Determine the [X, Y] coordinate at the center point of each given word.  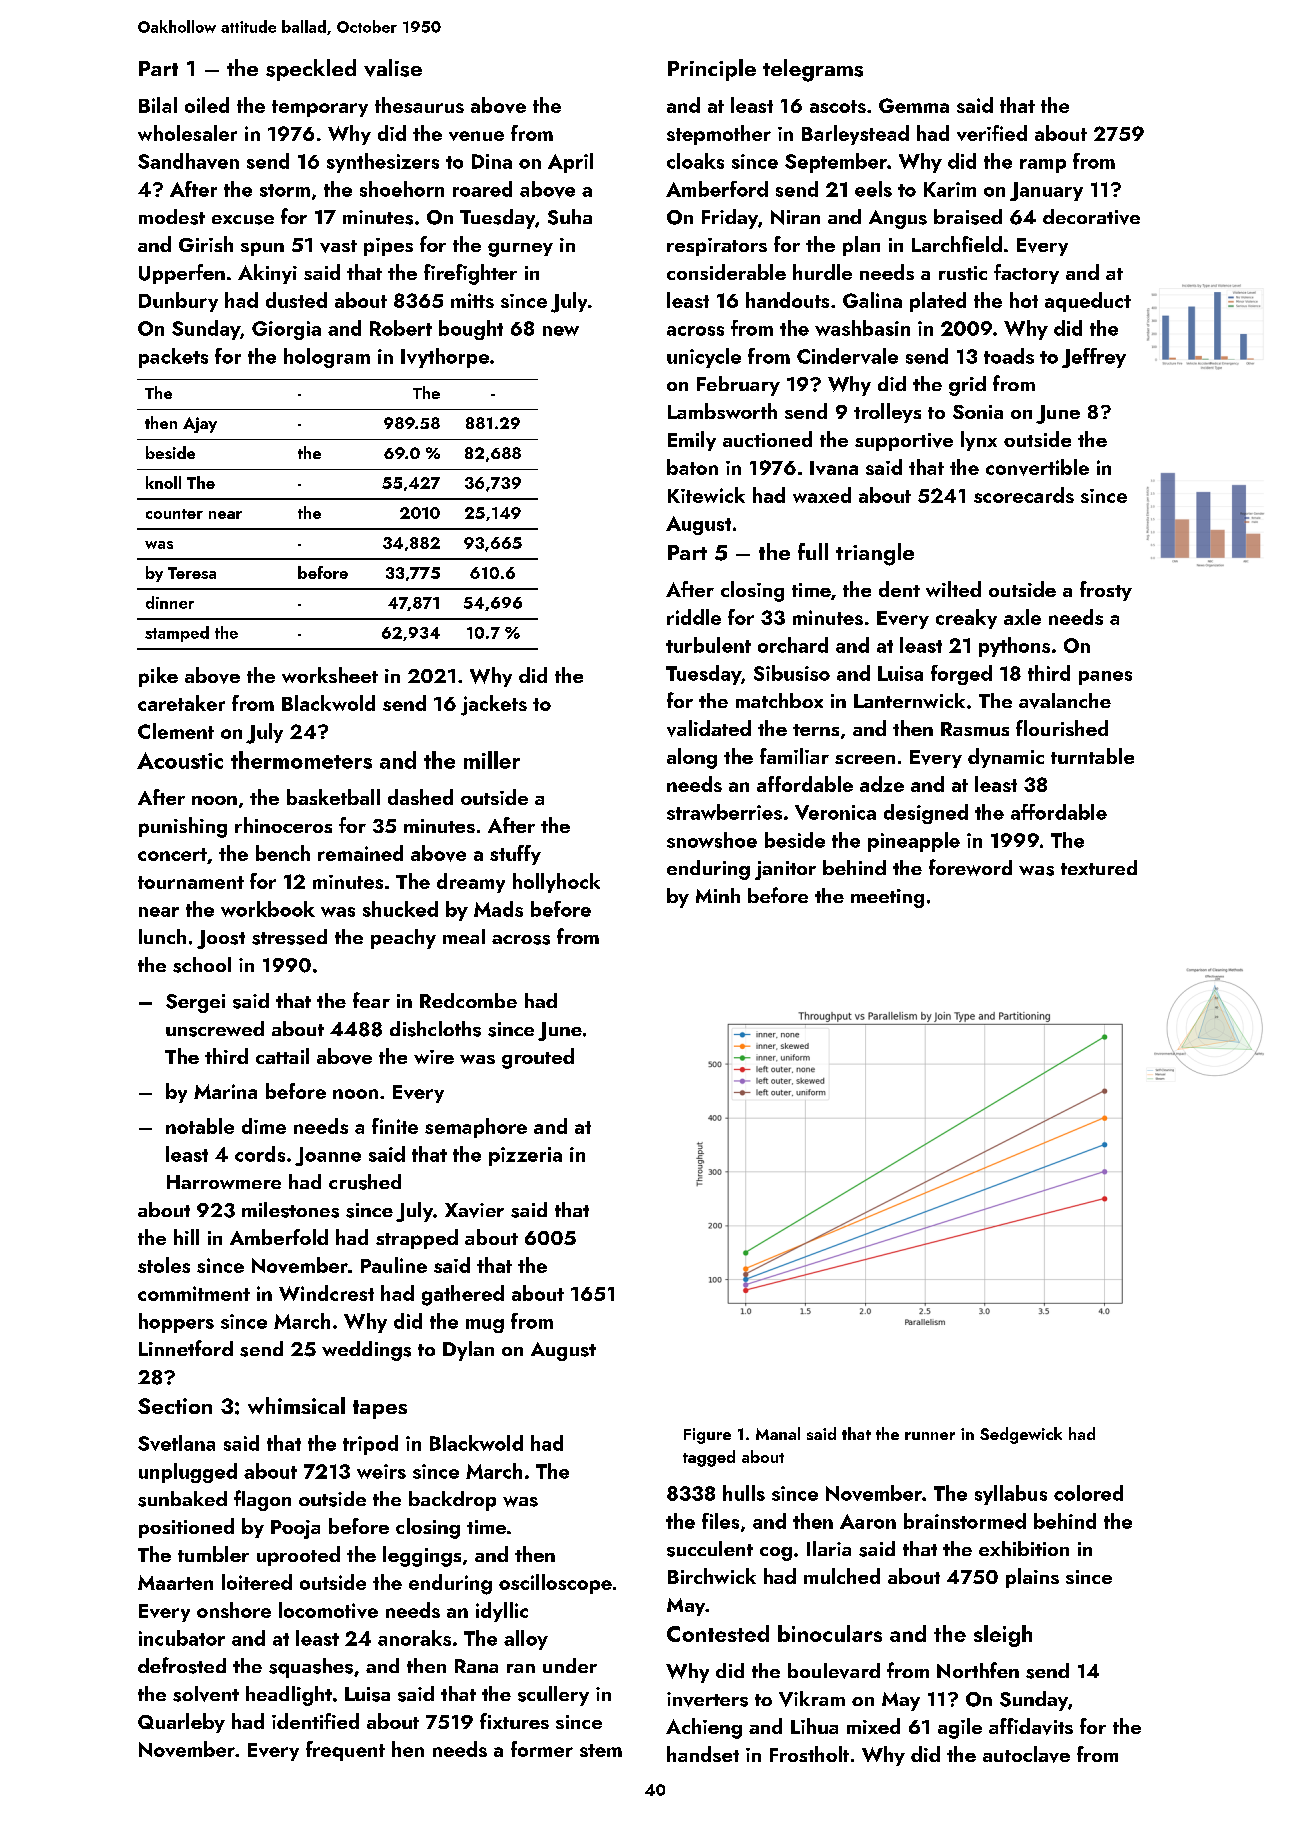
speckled [311, 70]
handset [703, 1754]
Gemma [914, 105]
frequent [345, 1751]
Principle [712, 70]
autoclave [1026, 1754]
